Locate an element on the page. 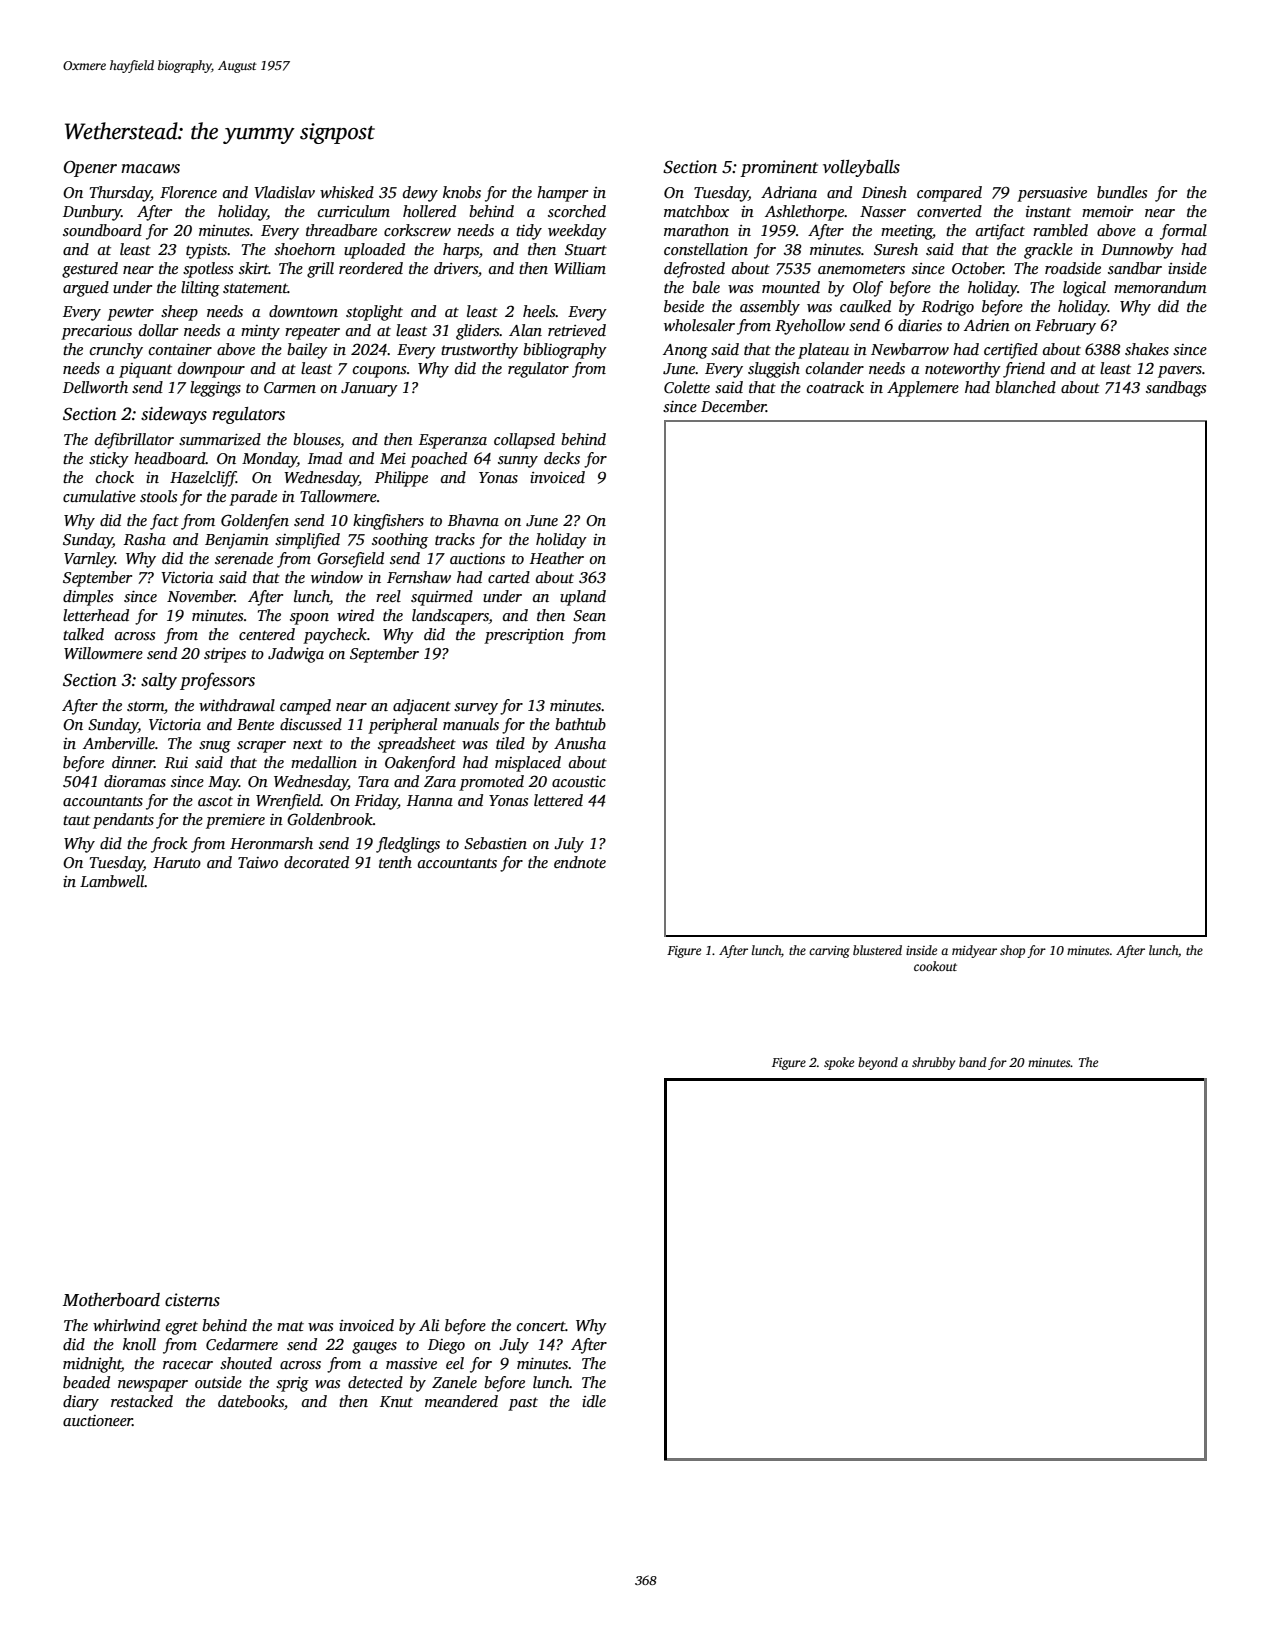  idle is located at coordinates (594, 1401).
